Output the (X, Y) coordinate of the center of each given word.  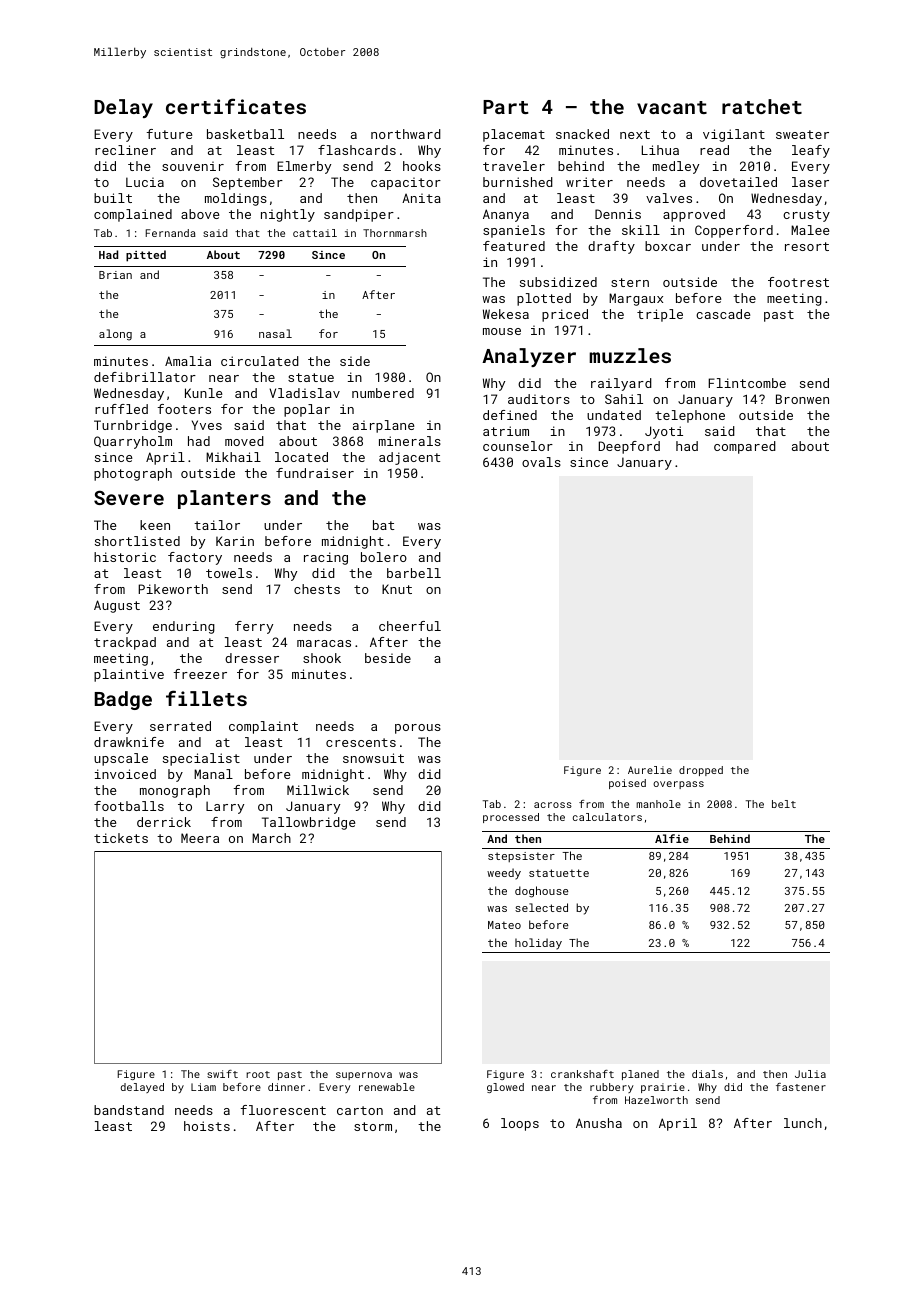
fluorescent (283, 1110)
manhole (658, 804)
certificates (236, 106)
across (553, 805)
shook (322, 658)
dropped (701, 771)
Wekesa (506, 314)
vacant (672, 107)
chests (317, 589)
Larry (225, 807)
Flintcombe (747, 383)
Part (506, 107)
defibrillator (145, 377)
